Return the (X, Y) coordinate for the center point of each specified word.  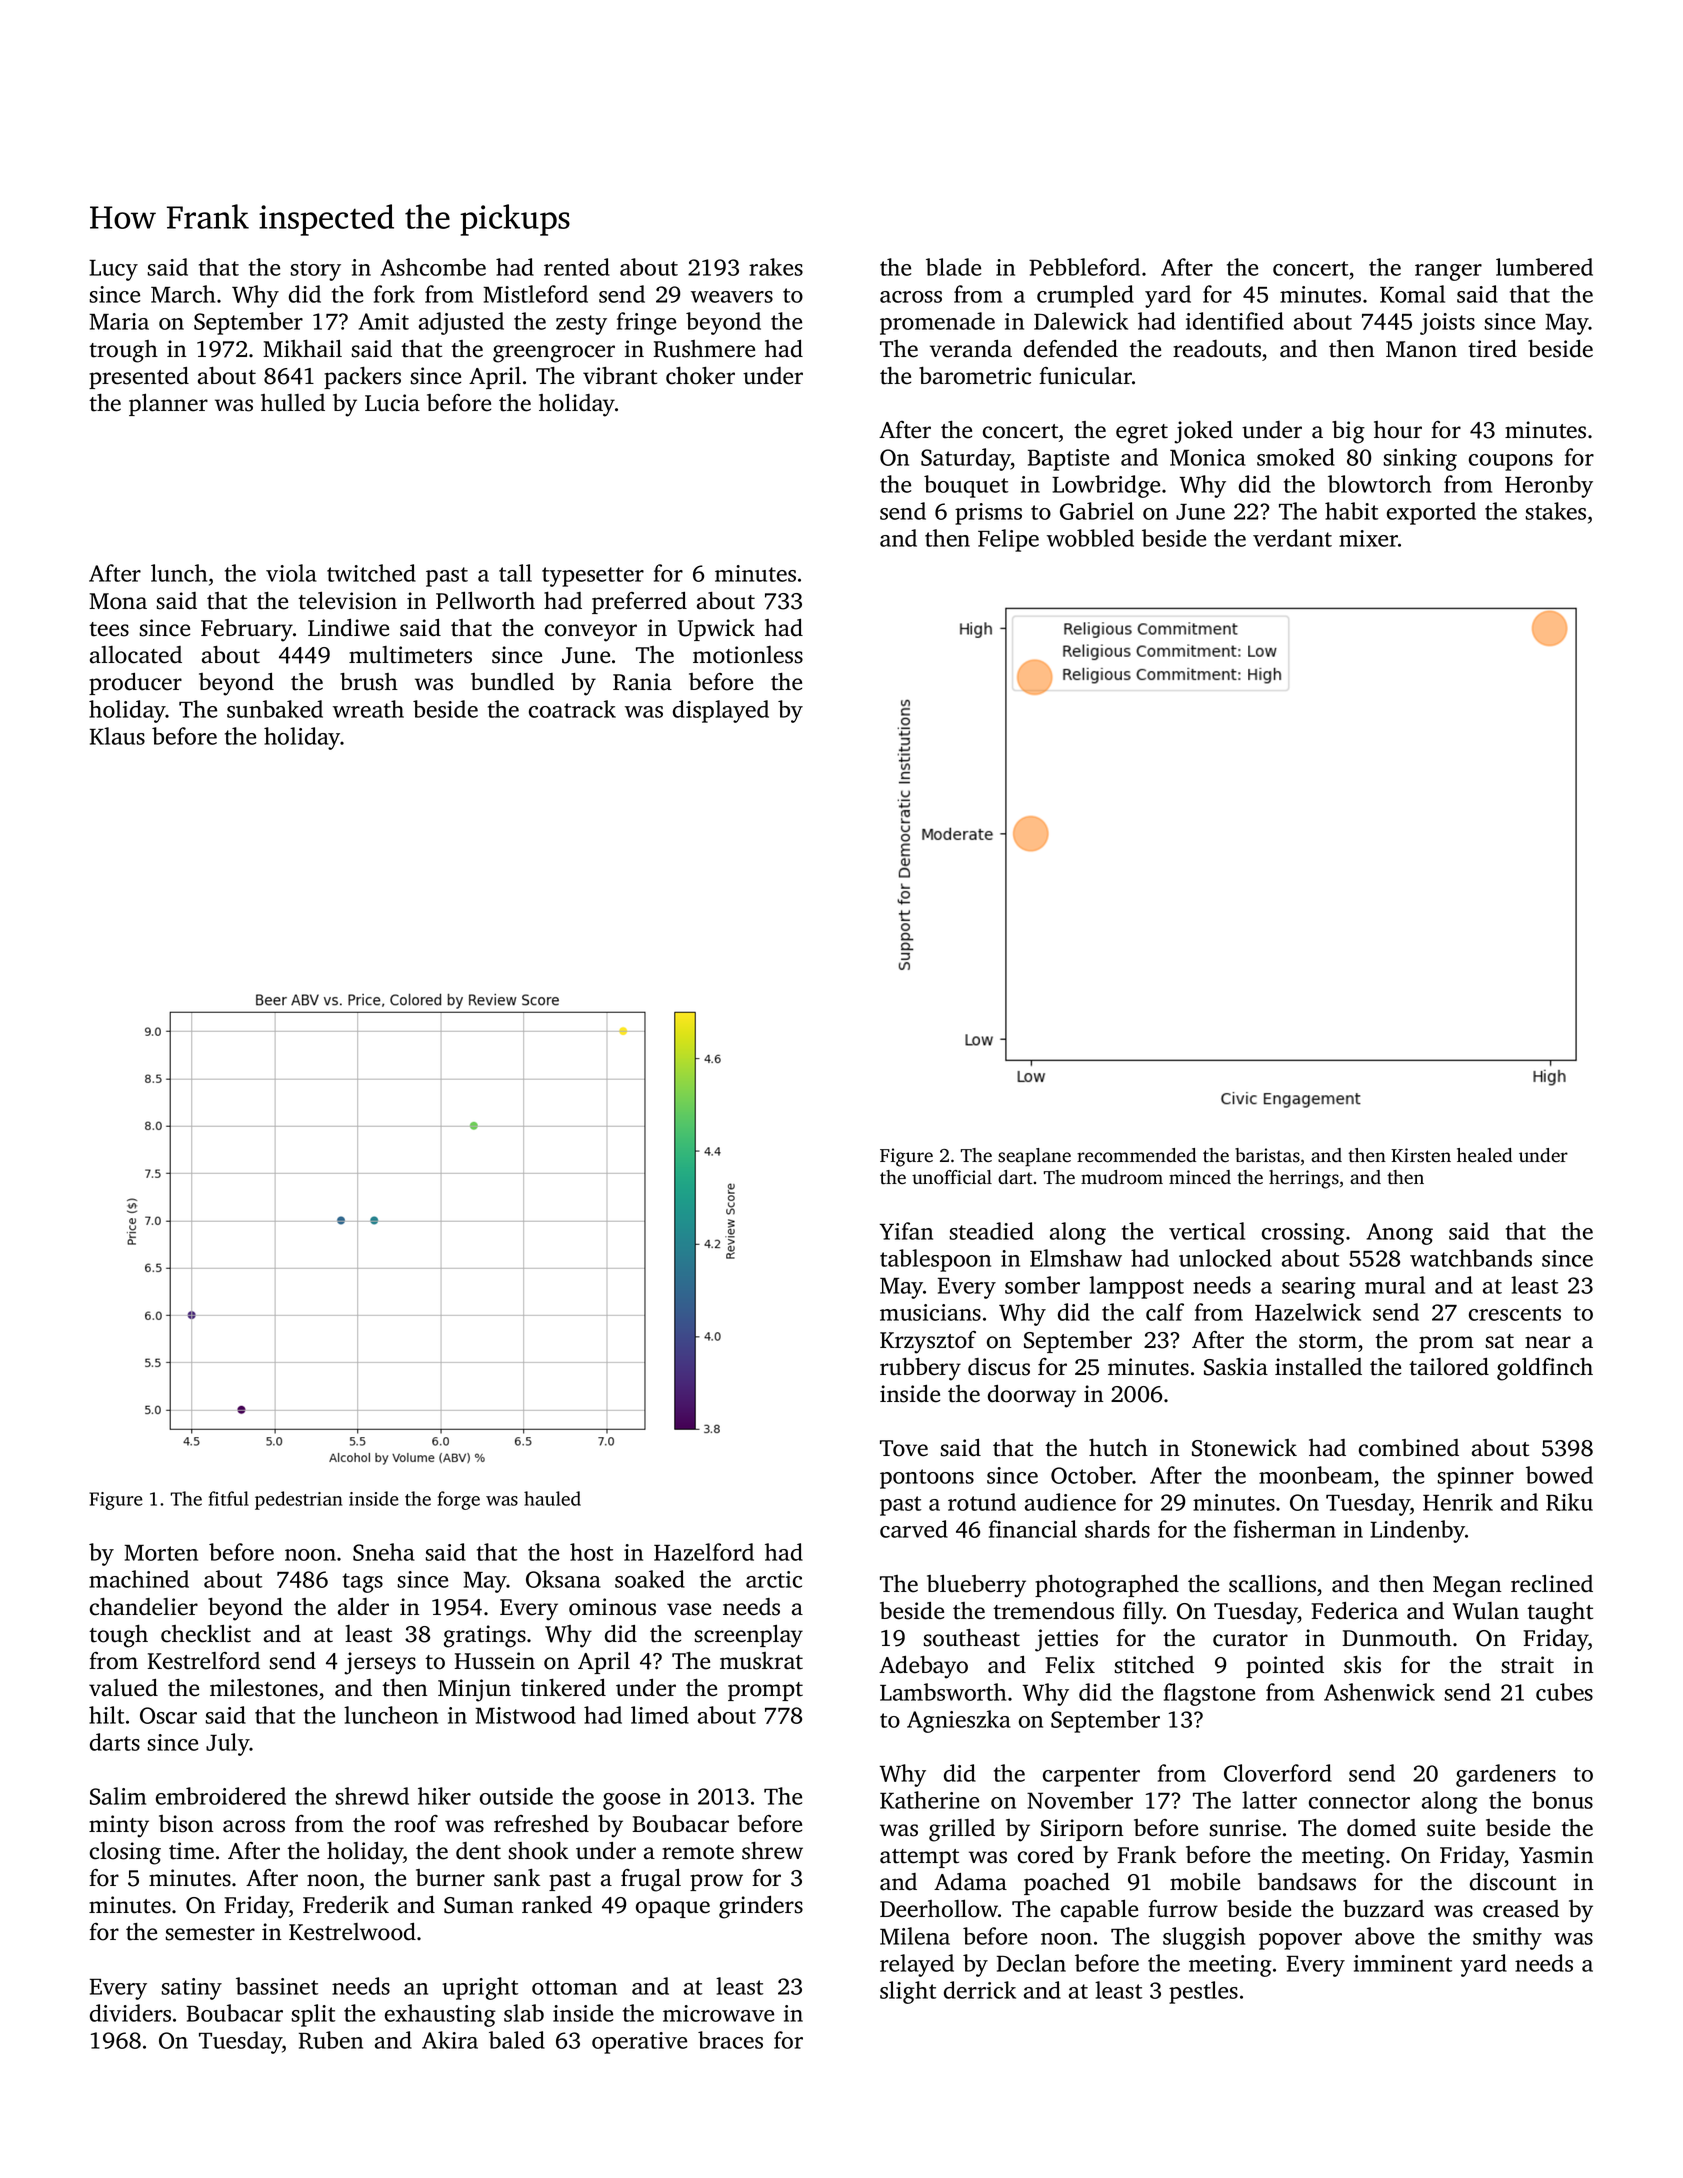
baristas (1267, 1155)
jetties (1066, 1640)
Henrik (1458, 1502)
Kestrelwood (352, 1932)
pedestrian (298, 1500)
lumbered (1544, 267)
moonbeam (1316, 1475)
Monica (1208, 457)
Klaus (117, 736)
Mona (118, 601)
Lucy (113, 270)
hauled (552, 1498)
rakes (776, 267)
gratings (485, 1636)
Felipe (1008, 540)
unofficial (952, 1177)
